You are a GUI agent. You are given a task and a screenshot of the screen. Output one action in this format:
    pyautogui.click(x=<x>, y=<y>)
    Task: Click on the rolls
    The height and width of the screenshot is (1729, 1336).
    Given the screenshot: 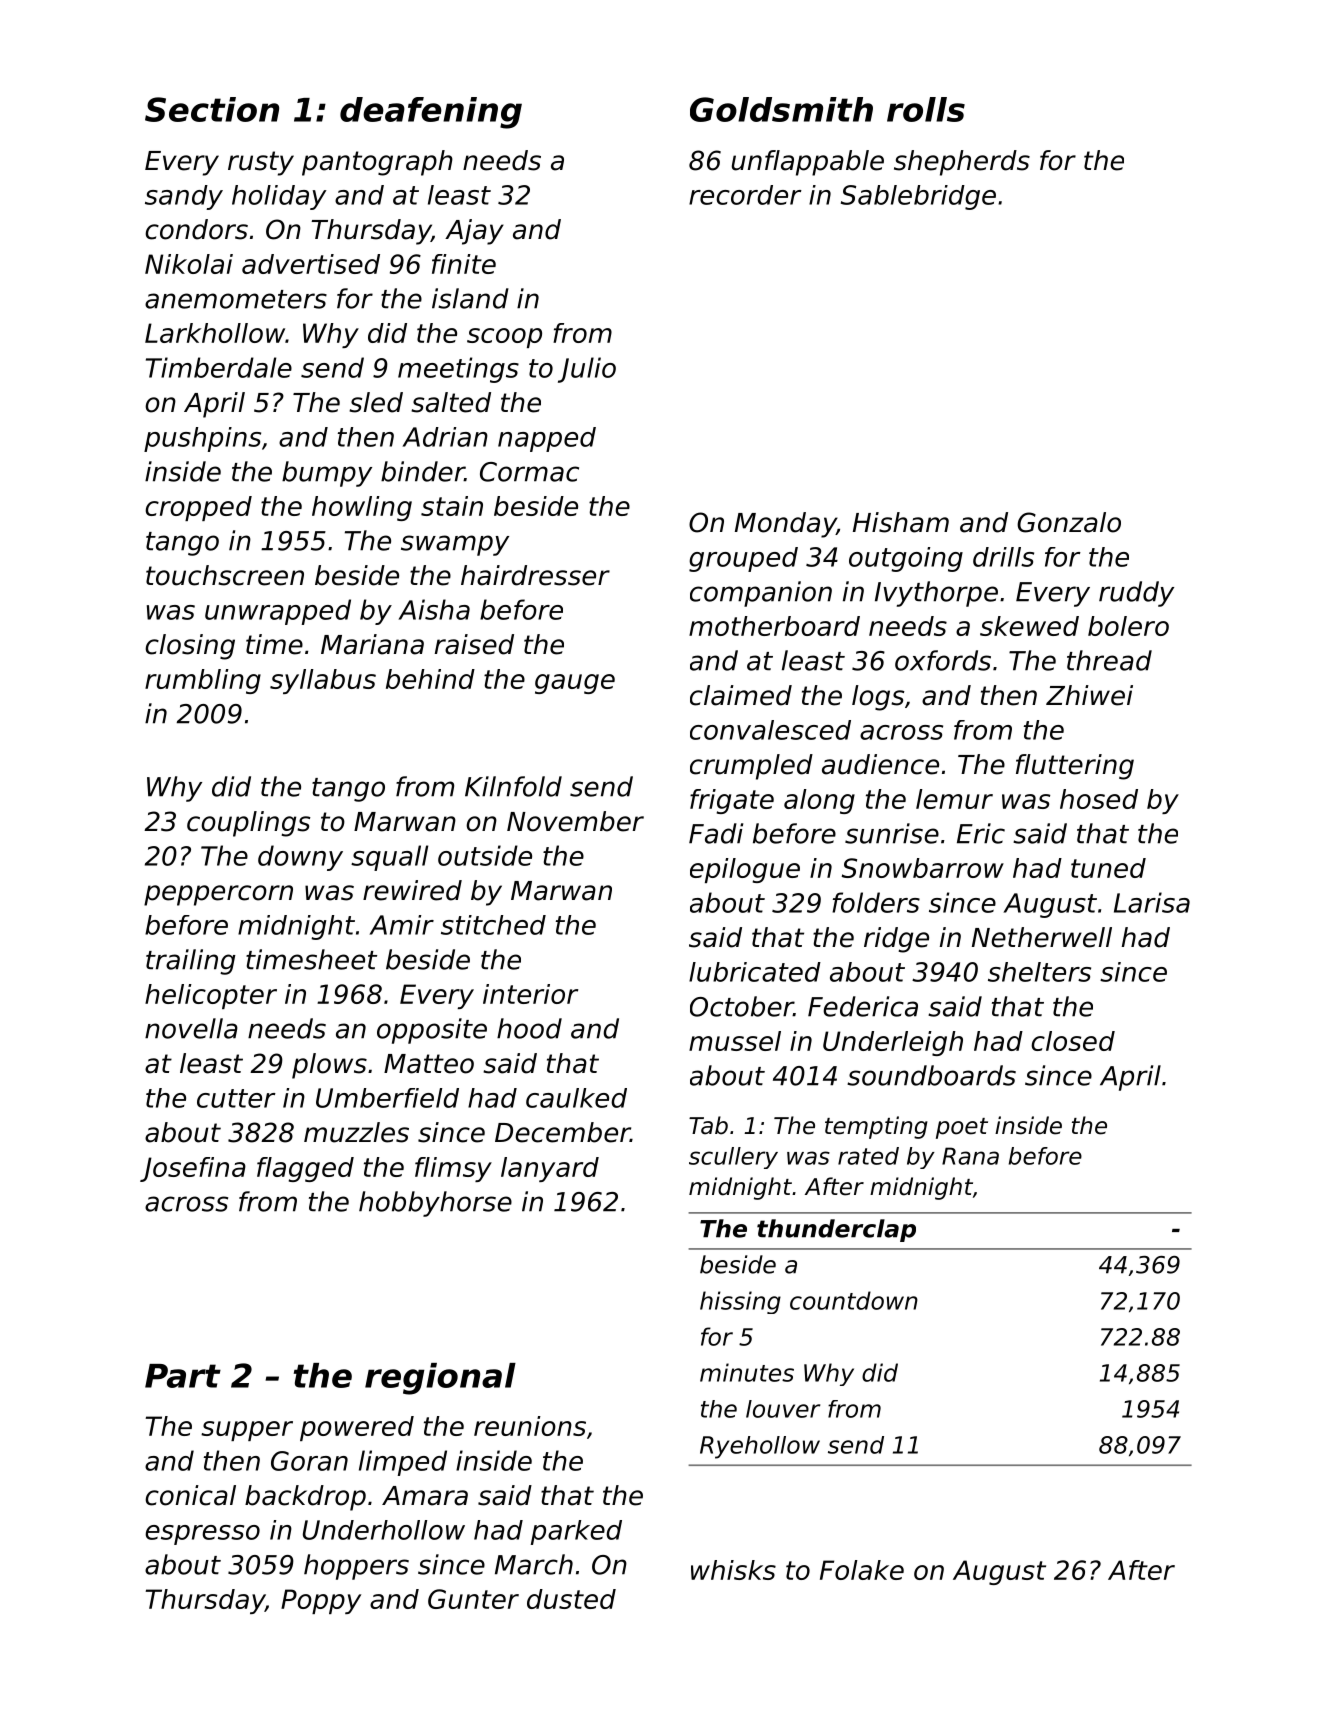 What is the action you would take?
    pyautogui.click(x=926, y=109)
